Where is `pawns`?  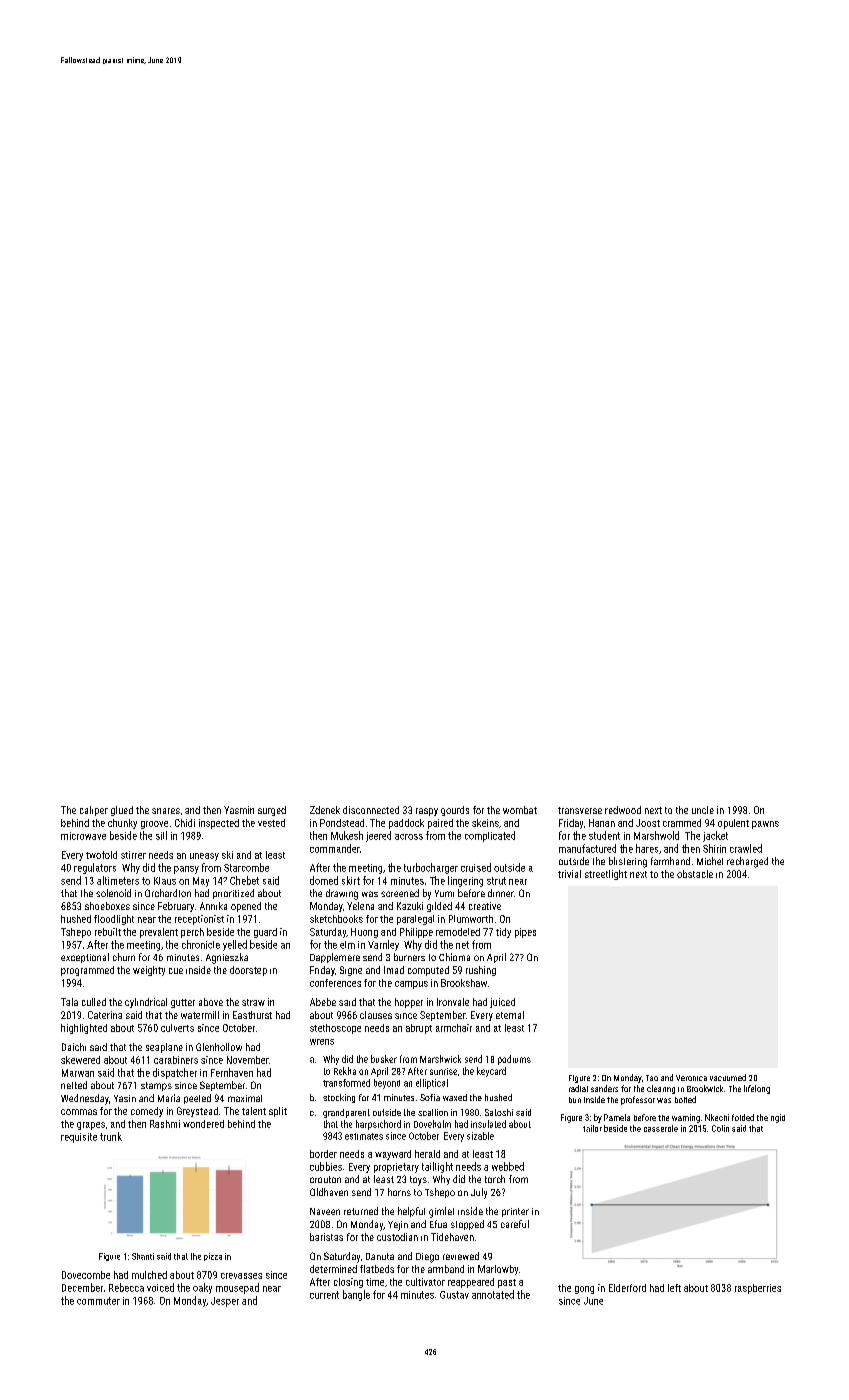
pawns is located at coordinates (765, 825).
